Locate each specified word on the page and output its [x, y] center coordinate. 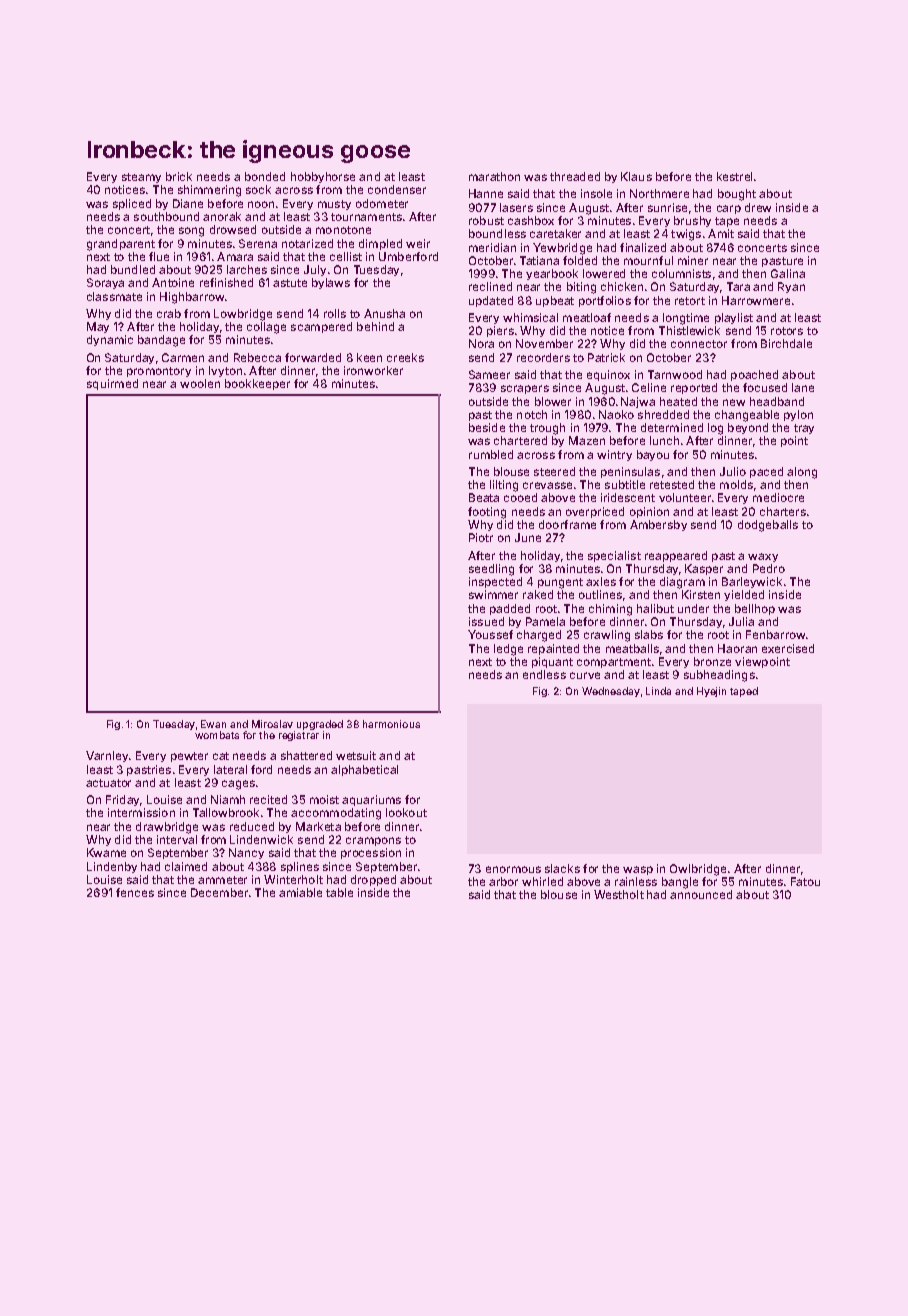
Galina [788, 273]
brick [179, 176]
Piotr [481, 537]
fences [135, 892]
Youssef [490, 634]
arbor [503, 881]
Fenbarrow [775, 634]
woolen [200, 383]
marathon [494, 176]
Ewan [213, 724]
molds [736, 484]
